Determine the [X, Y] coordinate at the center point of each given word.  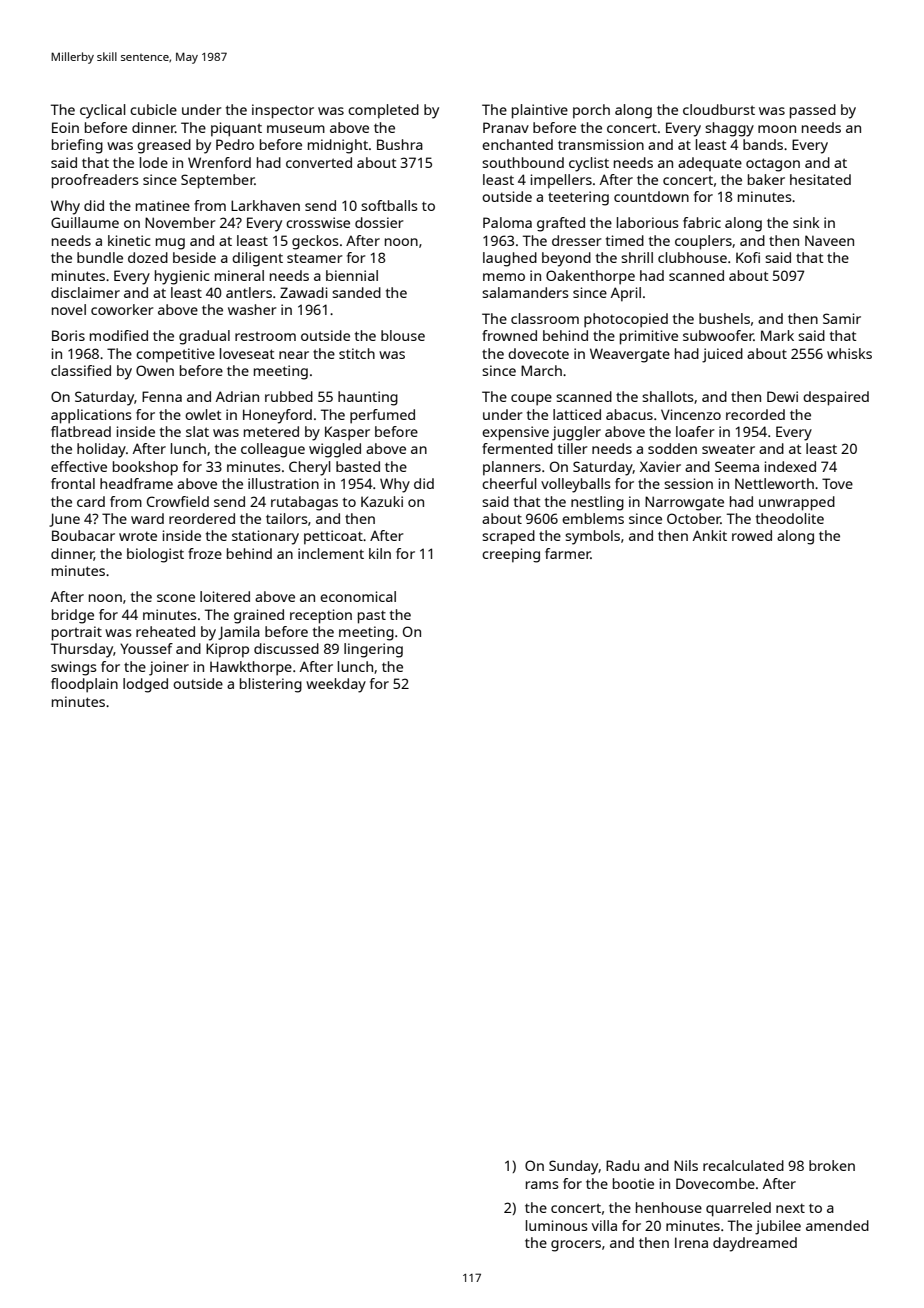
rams [542, 1185]
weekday [336, 685]
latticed [577, 414]
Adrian [237, 396]
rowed [752, 535]
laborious [648, 222]
